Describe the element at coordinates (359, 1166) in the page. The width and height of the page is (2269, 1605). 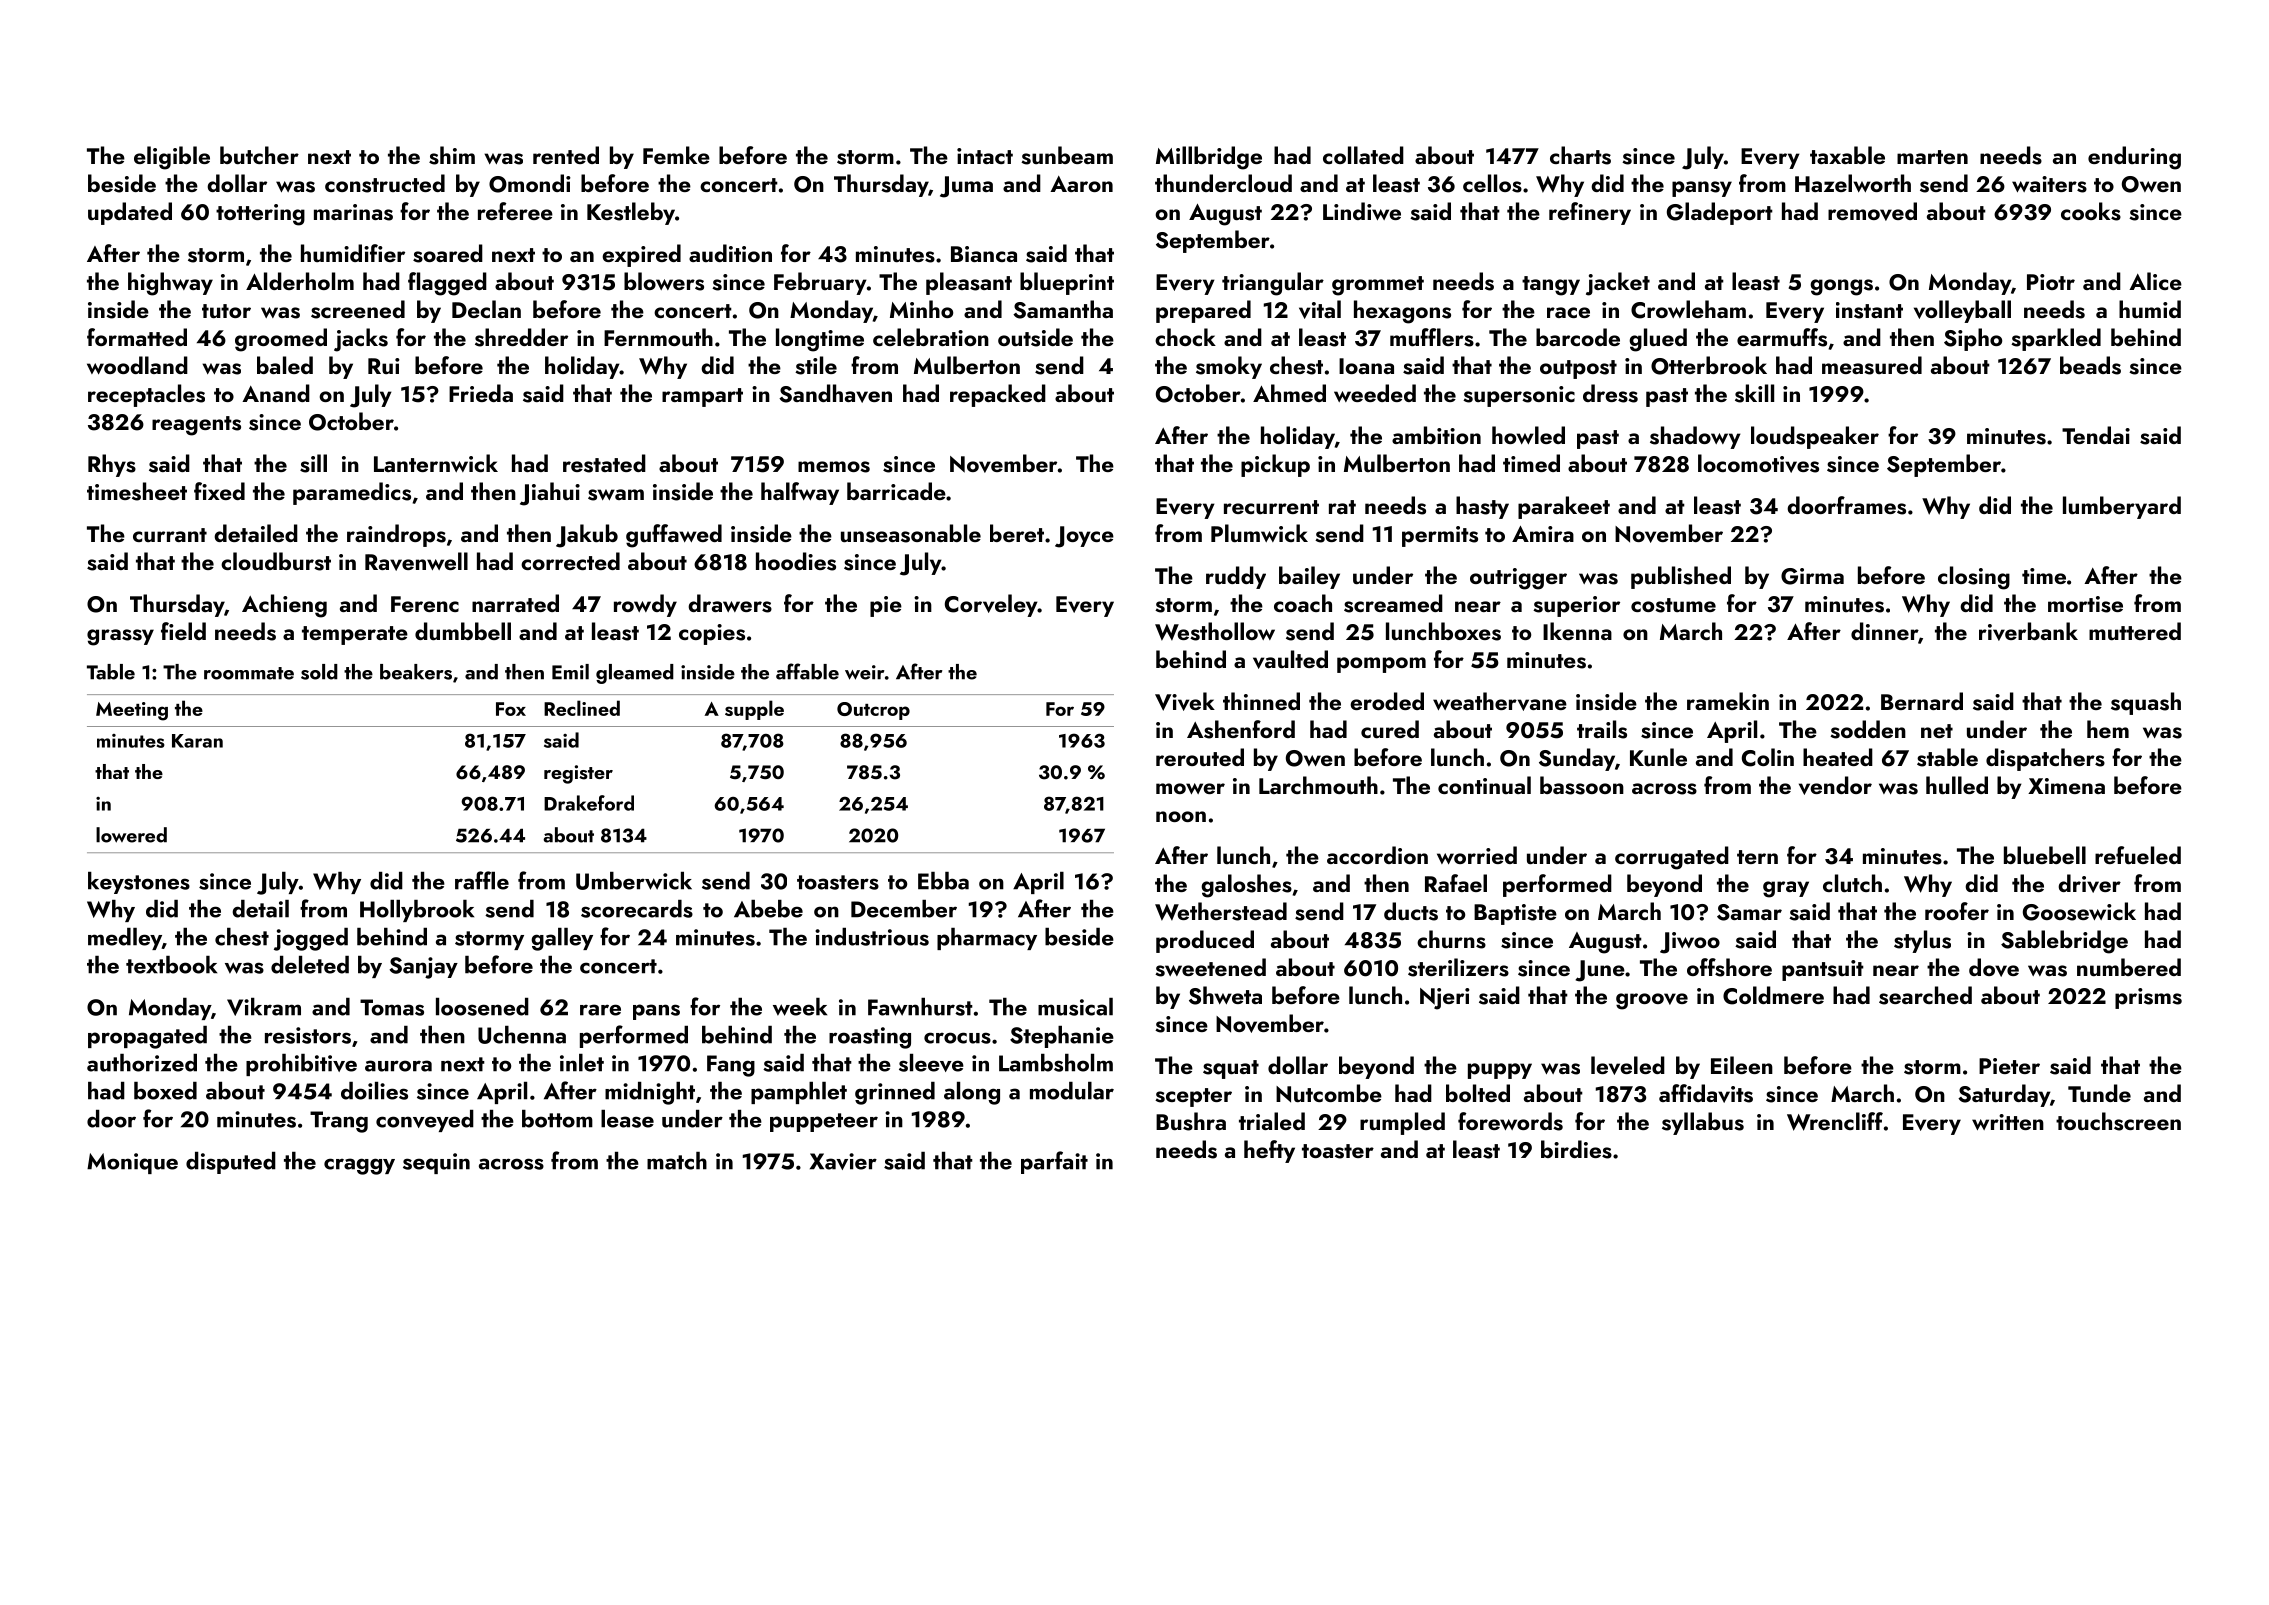
I see `craggy` at that location.
